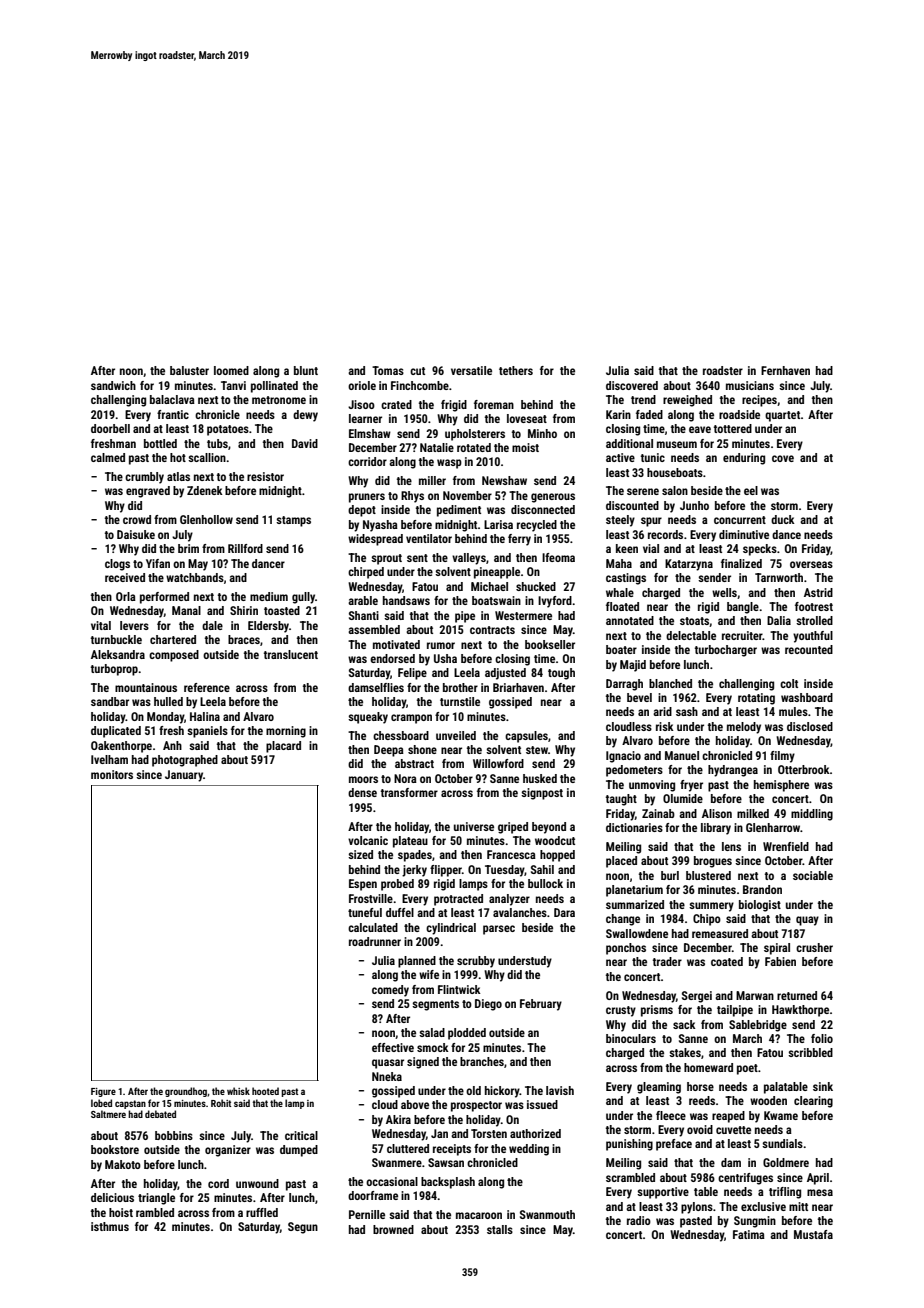  I want to click on versatile, so click(471, 370).
